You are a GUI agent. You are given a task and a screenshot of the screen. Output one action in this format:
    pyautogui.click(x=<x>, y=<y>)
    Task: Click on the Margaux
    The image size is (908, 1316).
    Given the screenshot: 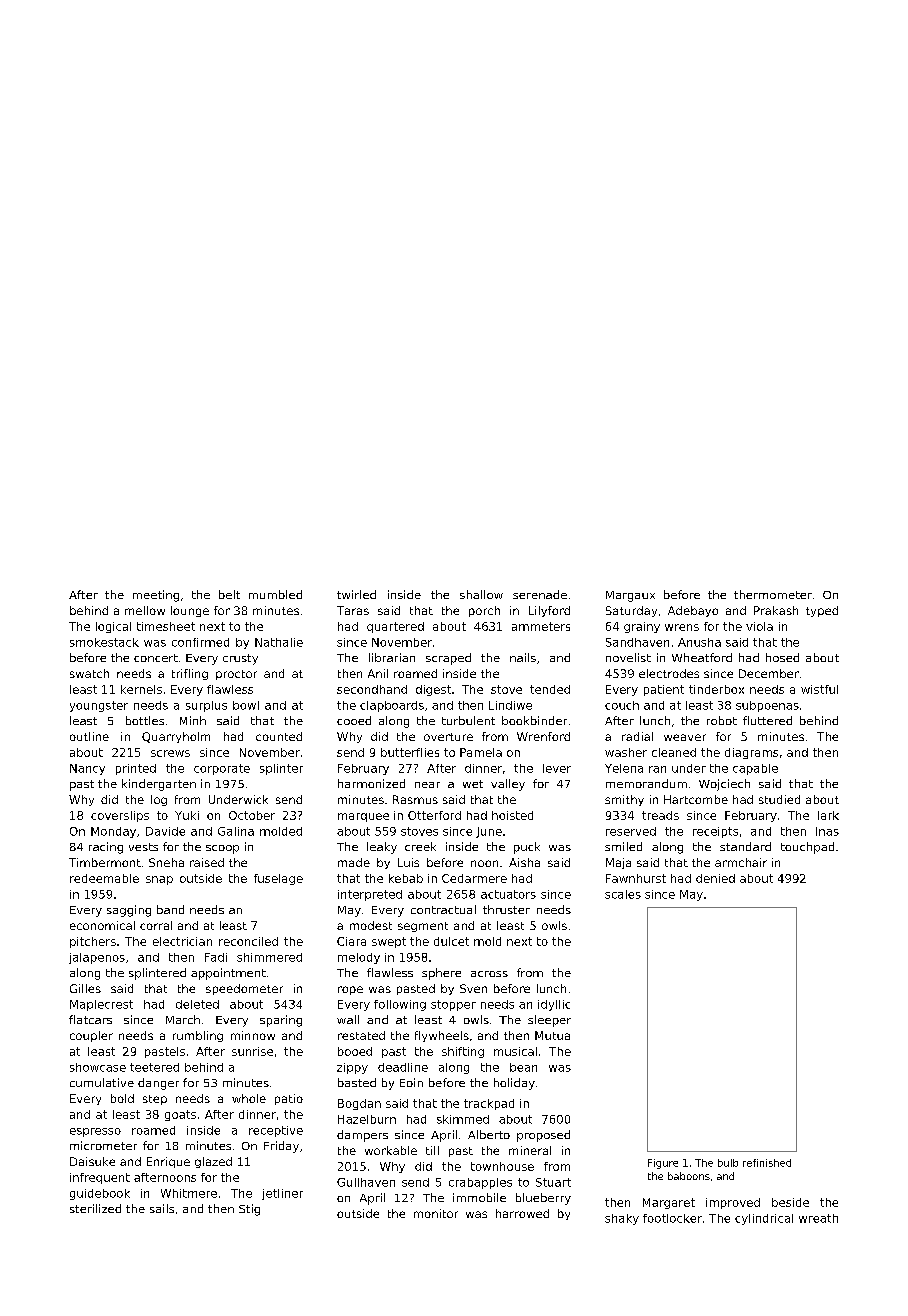 What is the action you would take?
    pyautogui.click(x=630, y=596)
